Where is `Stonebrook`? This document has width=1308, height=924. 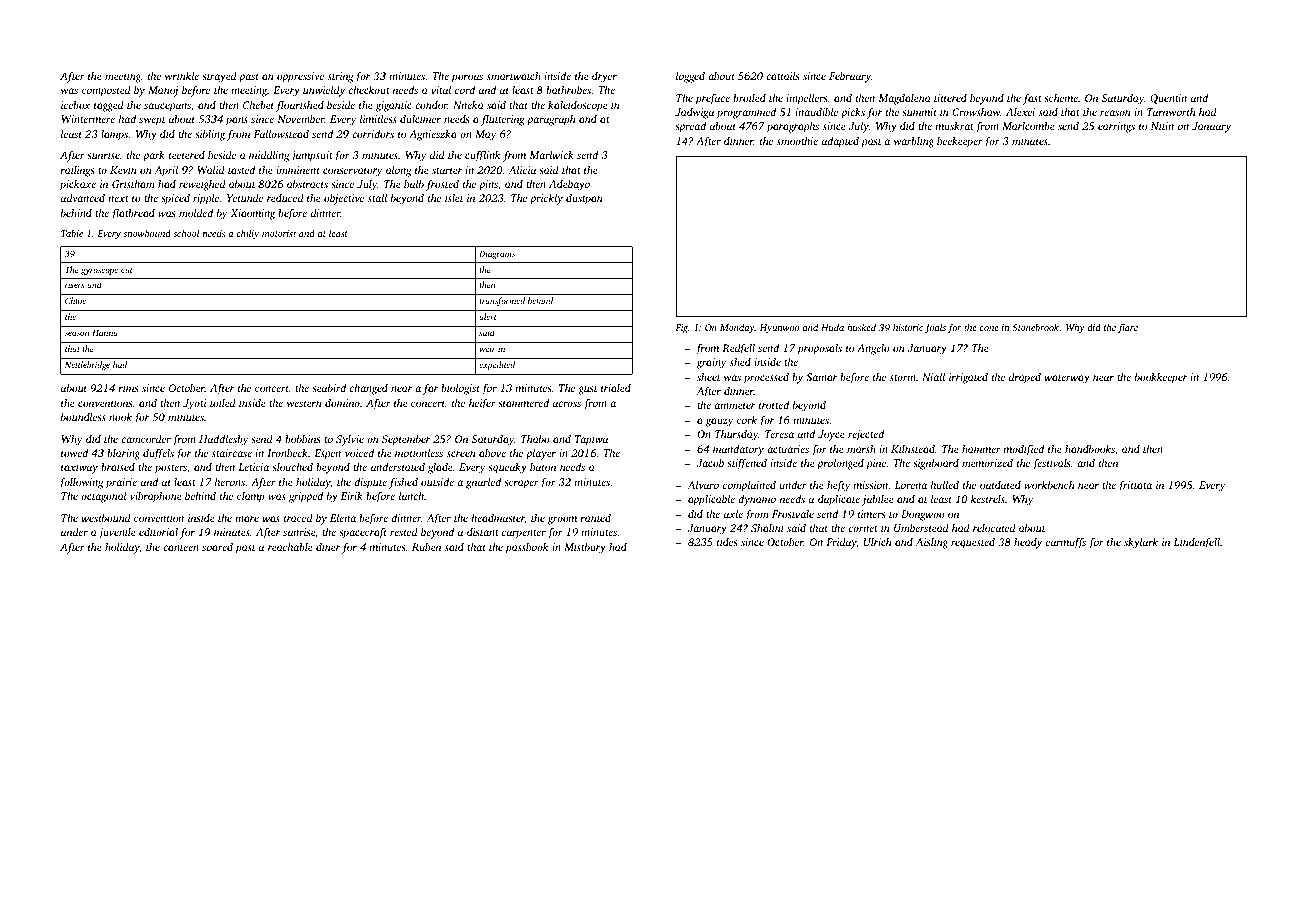 Stonebrook is located at coordinates (1035, 327).
